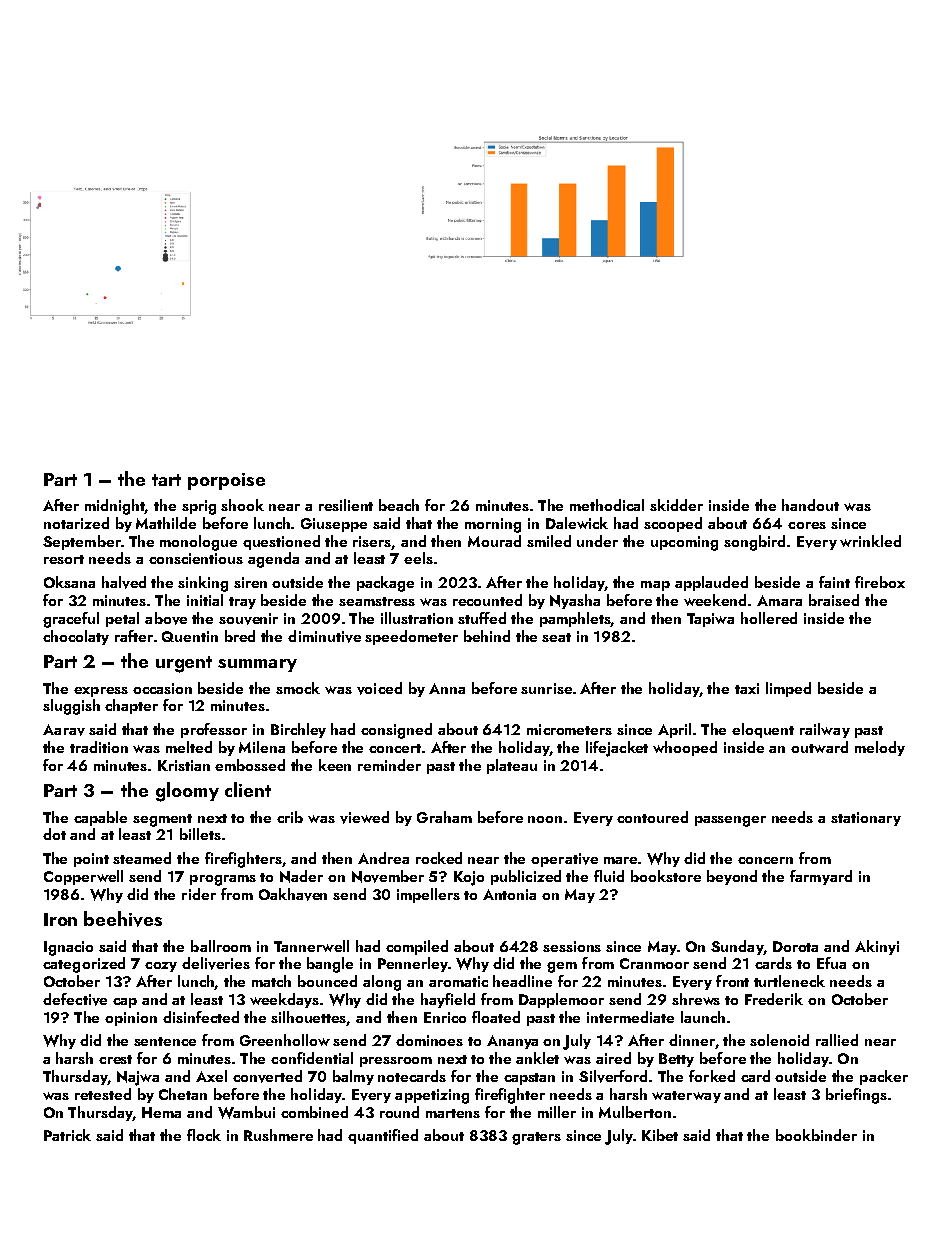 This screenshot has height=1233, width=952. What do you see at coordinates (67, 1135) in the screenshot?
I see `Patrick` at bounding box center [67, 1135].
